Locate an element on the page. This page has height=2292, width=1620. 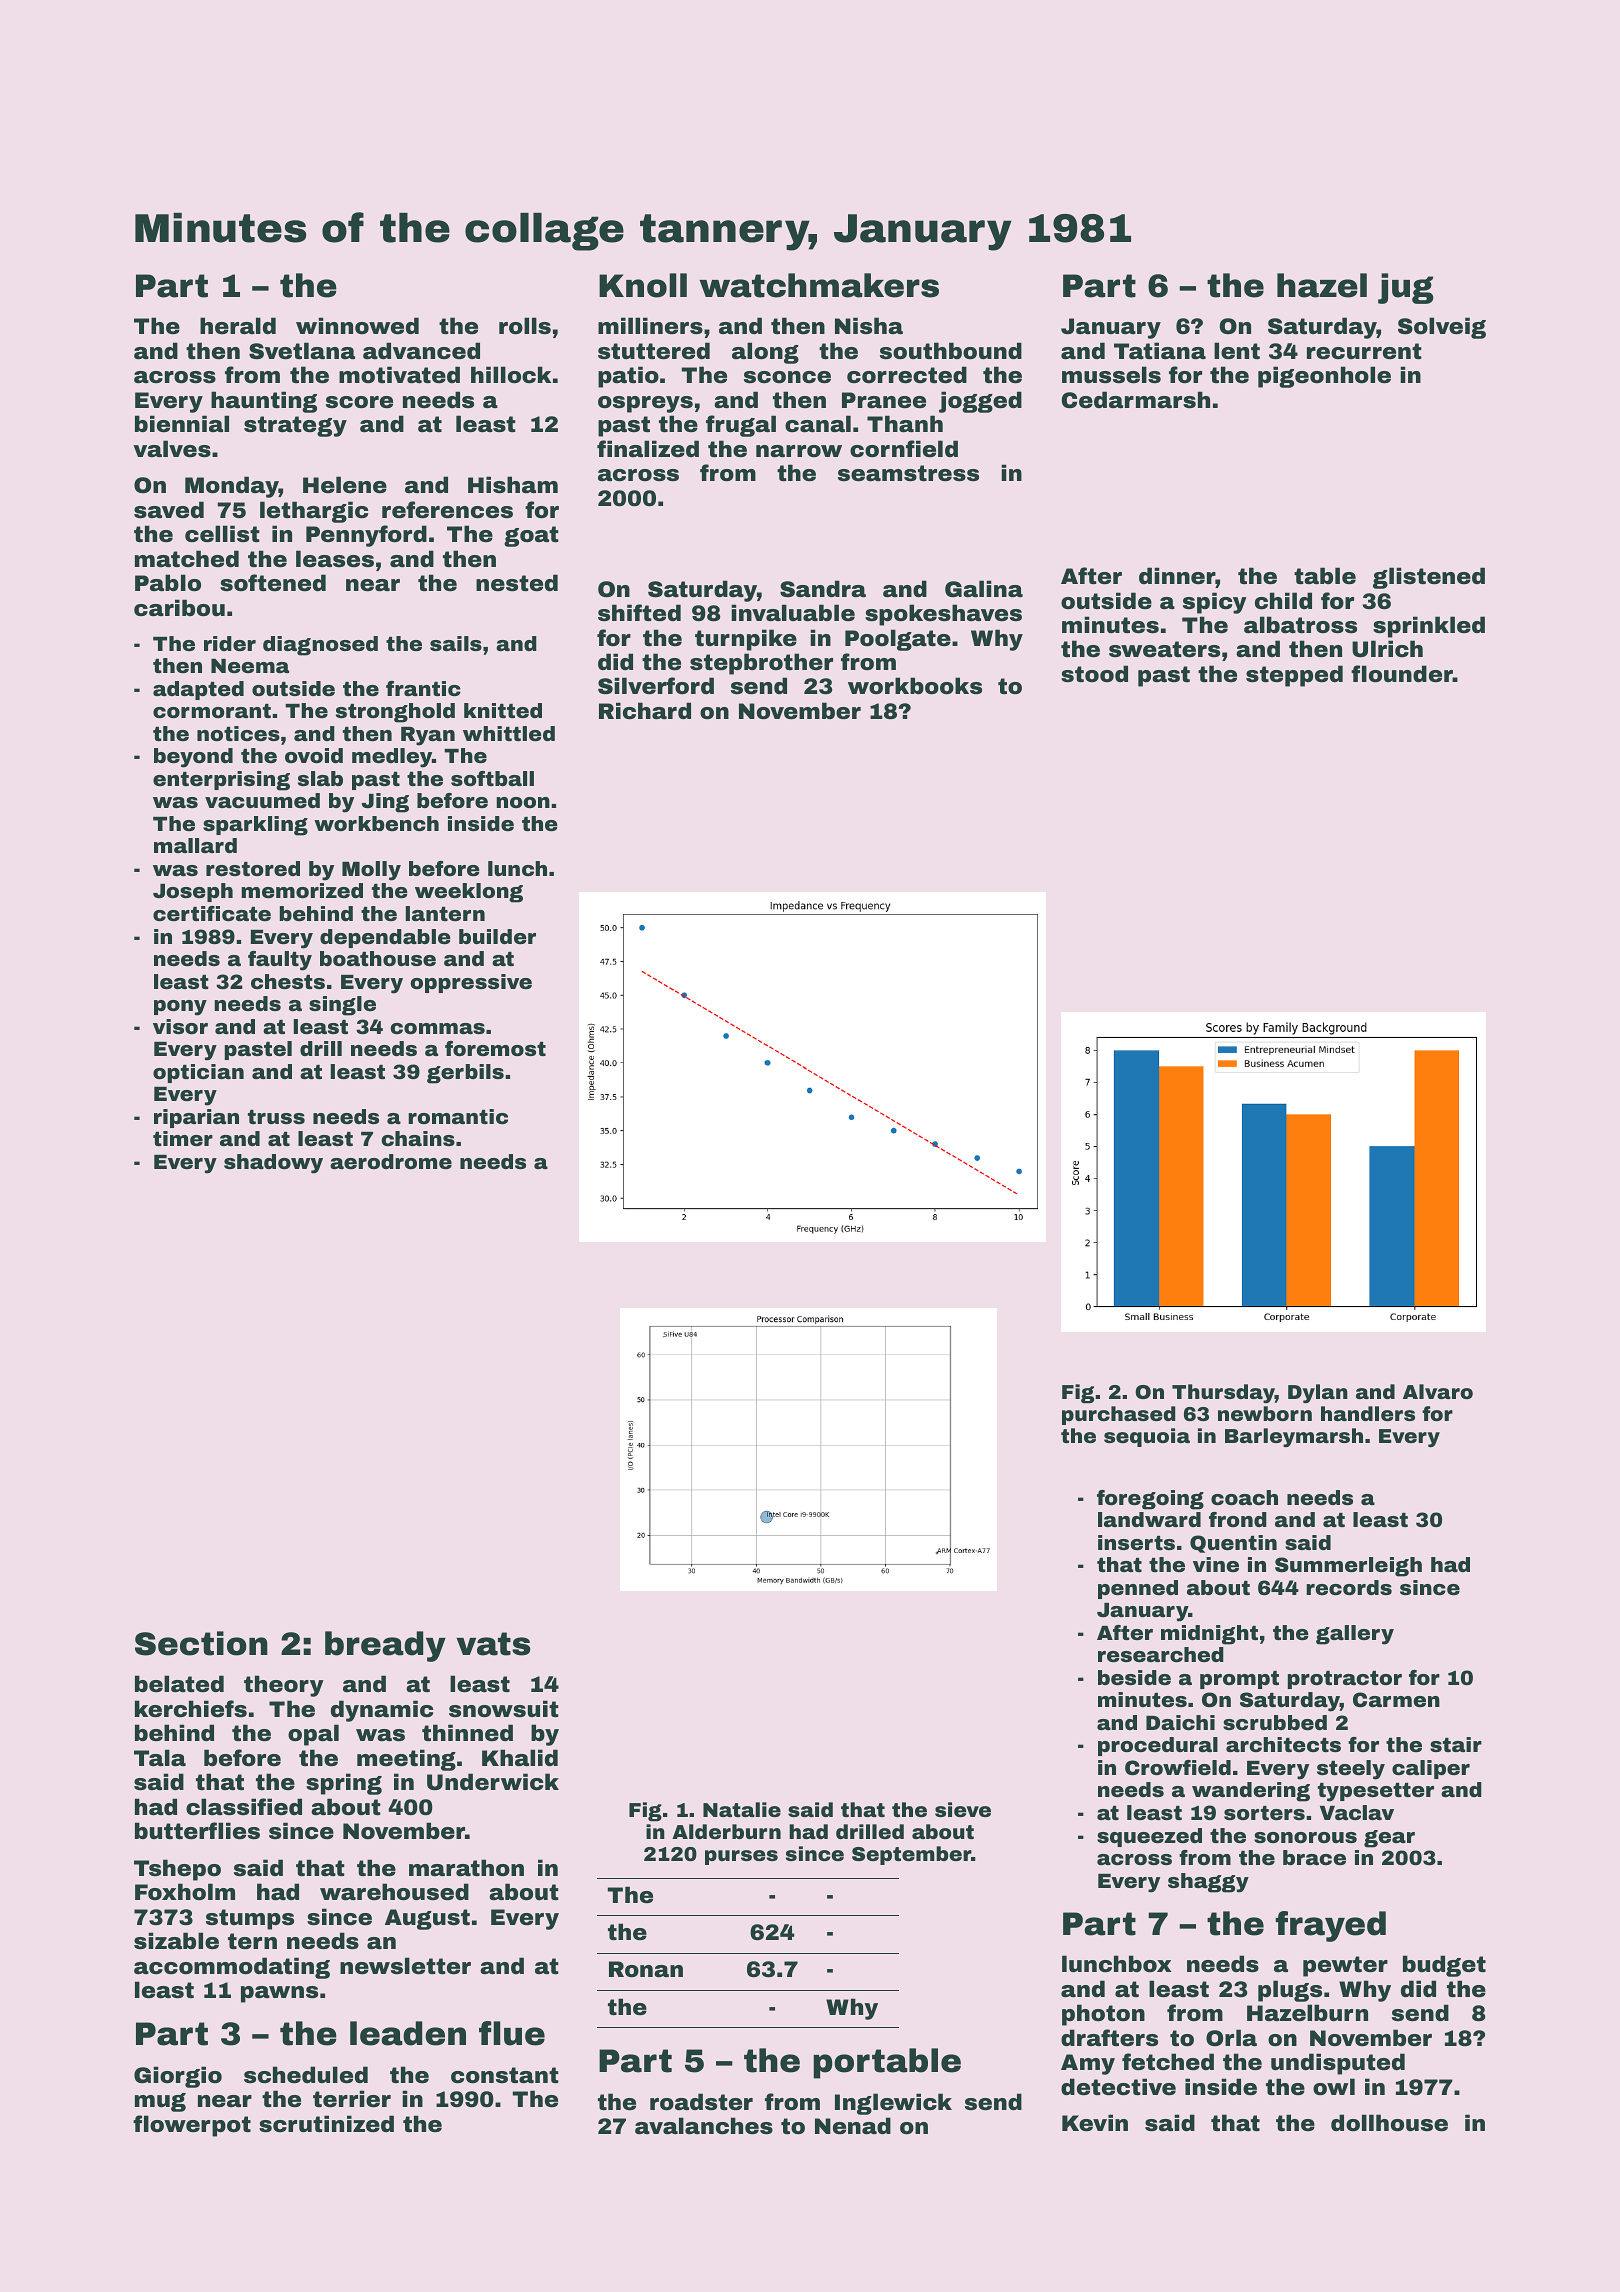
foremost is located at coordinates (495, 1048).
